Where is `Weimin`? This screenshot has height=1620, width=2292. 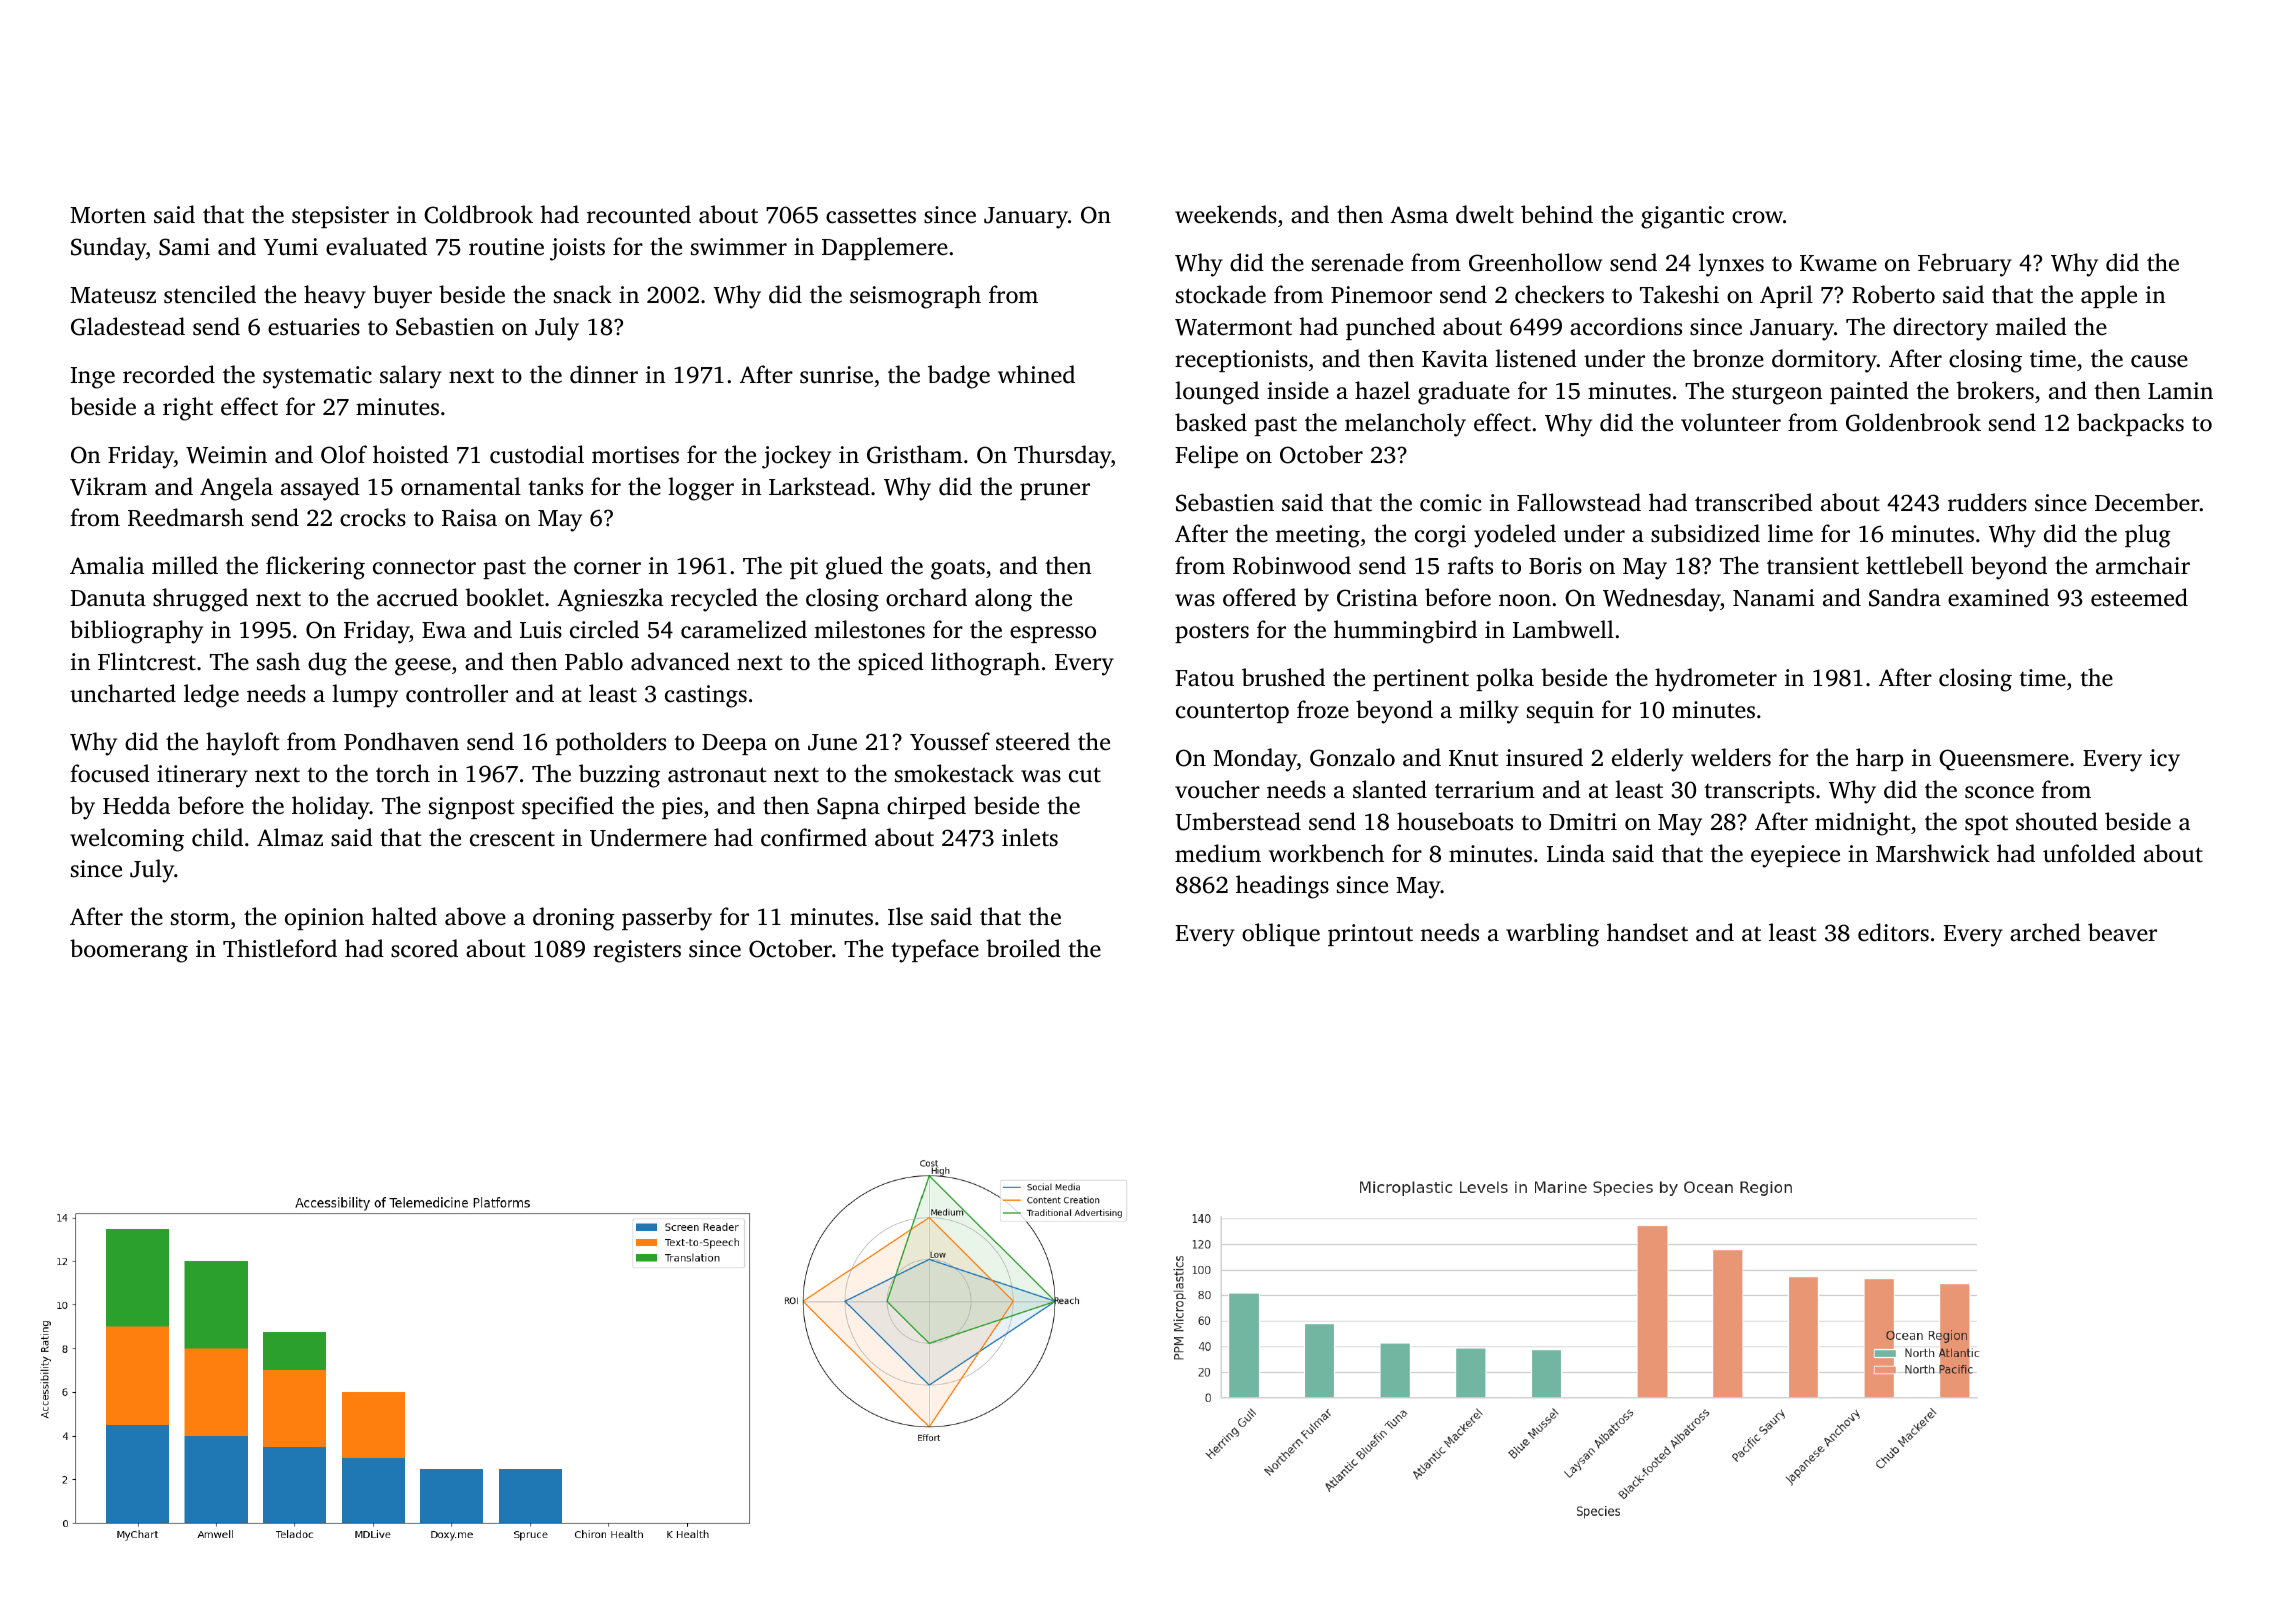 Weimin is located at coordinates (226, 455).
